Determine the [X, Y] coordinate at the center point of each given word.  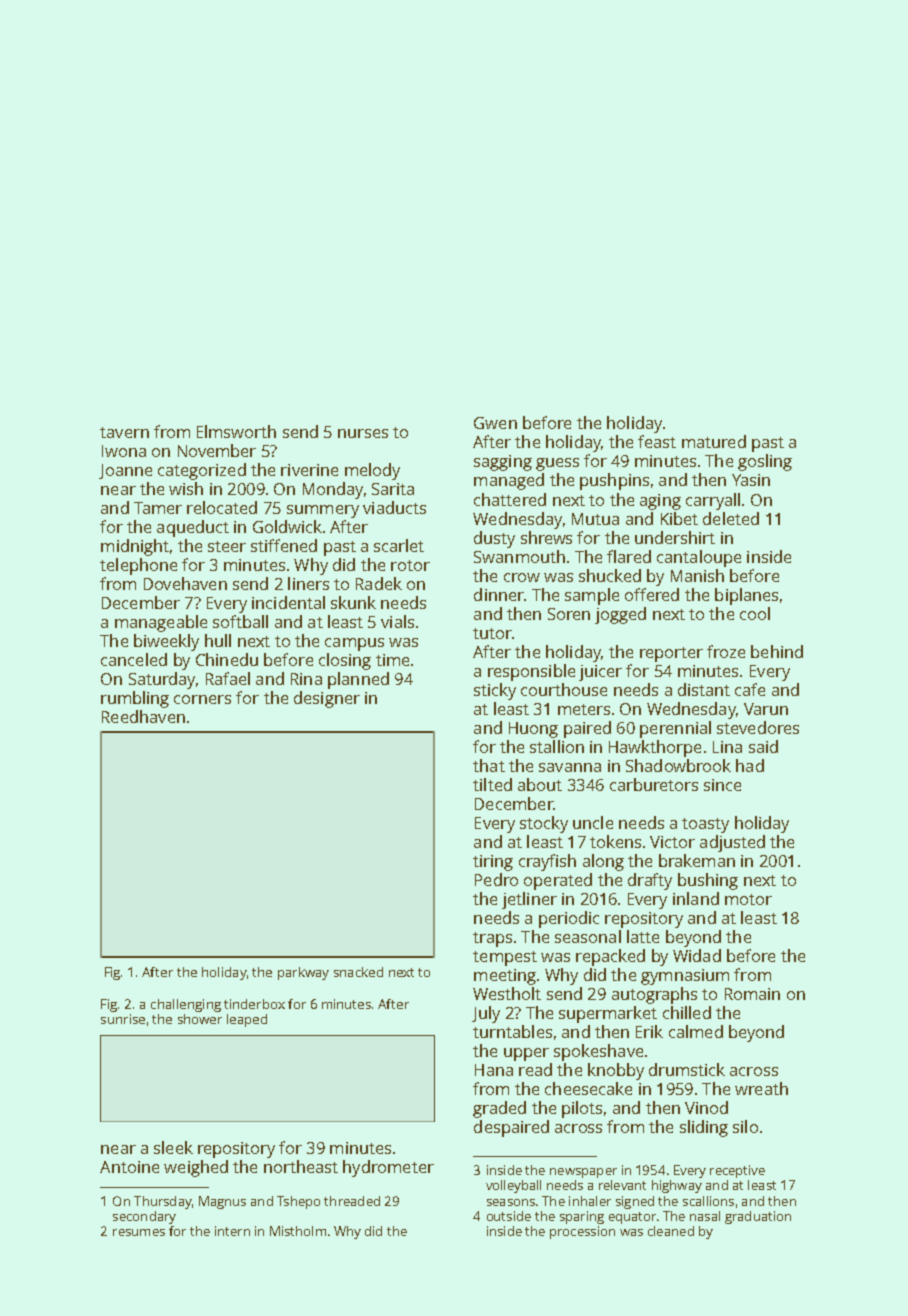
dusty [494, 539]
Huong [533, 730]
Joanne [125, 471]
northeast [301, 1166]
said [763, 746]
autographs [654, 995]
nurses [363, 433]
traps [492, 939]
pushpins [614, 481]
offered [652, 594]
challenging [186, 1005]
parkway [303, 973]
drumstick [687, 1069]
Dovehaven [185, 583]
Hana [494, 1070]
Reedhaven [143, 716]
